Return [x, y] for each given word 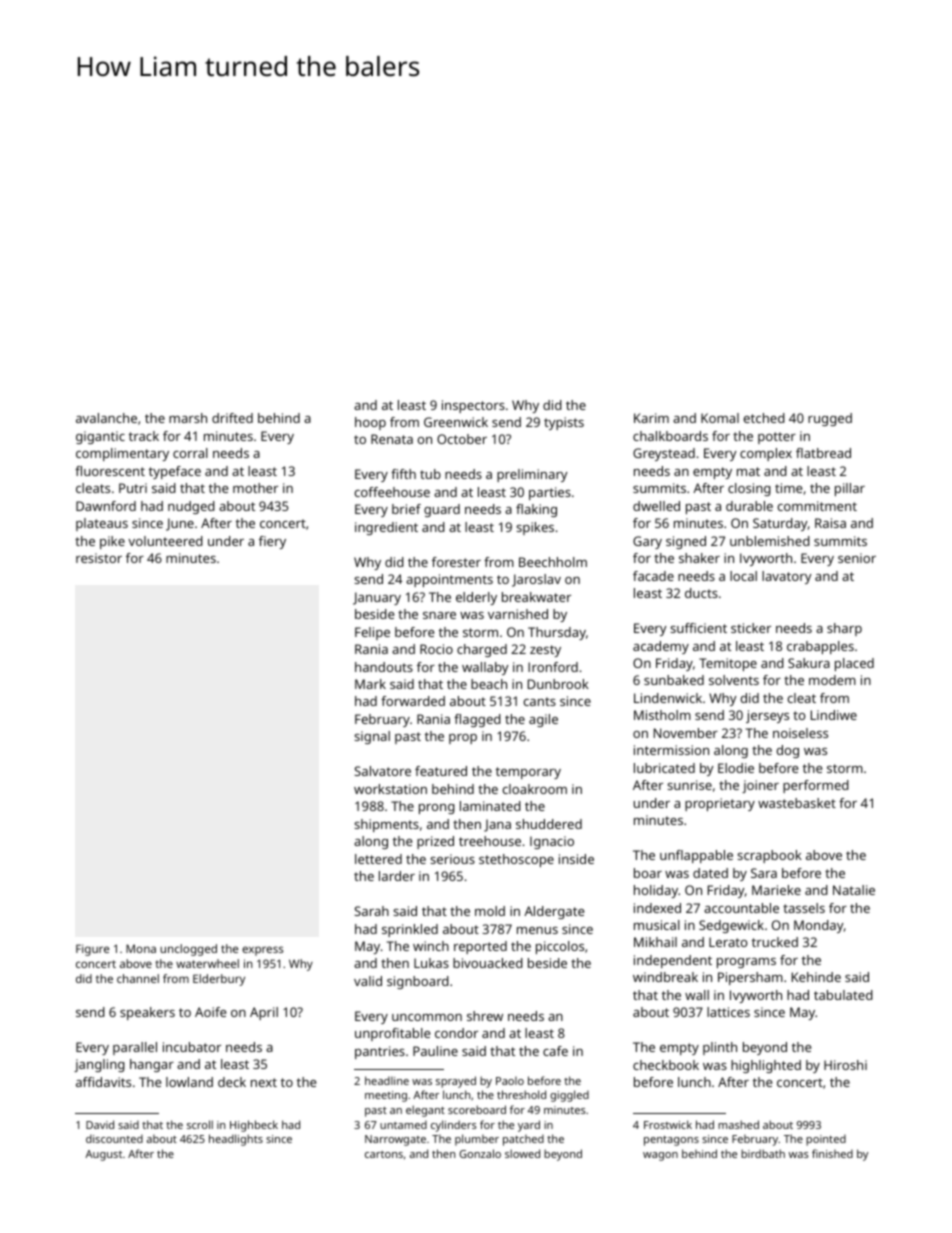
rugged [830, 419]
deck [232, 1082]
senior [857, 558]
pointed [826, 1140]
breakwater [536, 597]
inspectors [473, 406]
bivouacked [488, 963]
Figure [92, 950]
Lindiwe [834, 715]
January [377, 598]
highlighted [766, 1066]
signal [372, 737]
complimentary [122, 454]
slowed [522, 1153]
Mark [370, 684]
